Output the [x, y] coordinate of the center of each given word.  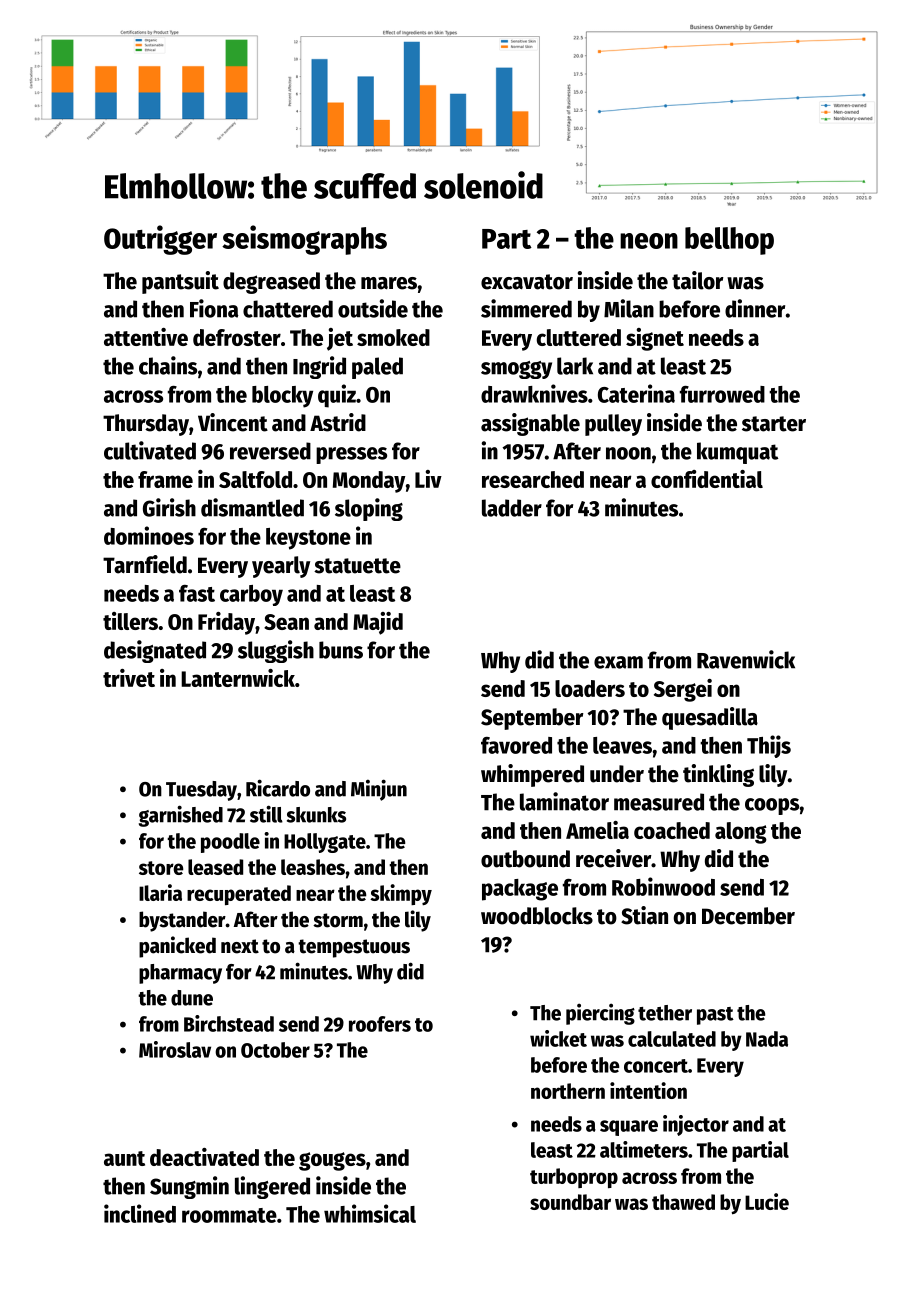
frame [165, 479]
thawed [683, 1202]
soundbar [570, 1202]
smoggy [516, 370]
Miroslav [175, 1049]
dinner [755, 308]
